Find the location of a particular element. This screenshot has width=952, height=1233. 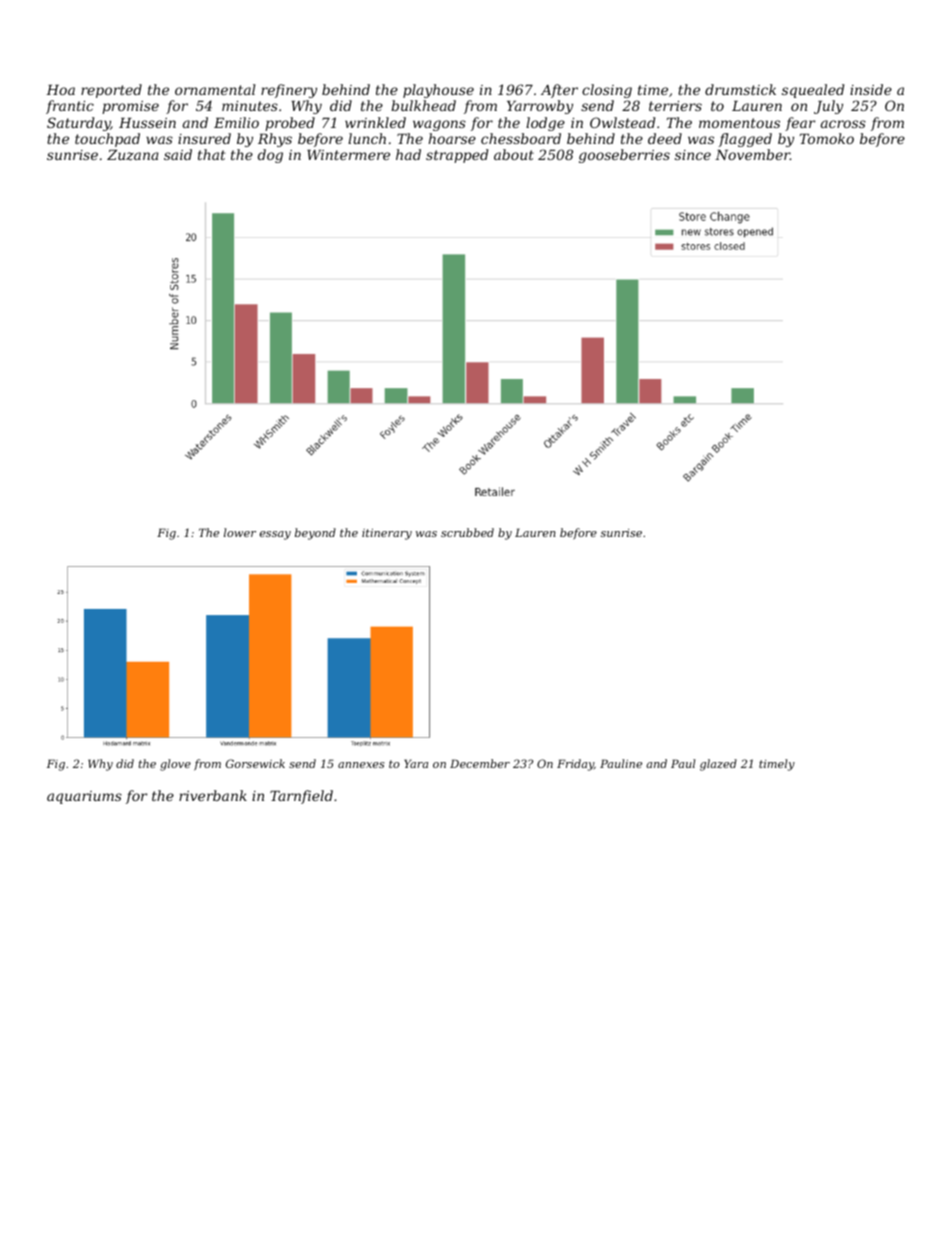

flagged is located at coordinates (745, 140).
